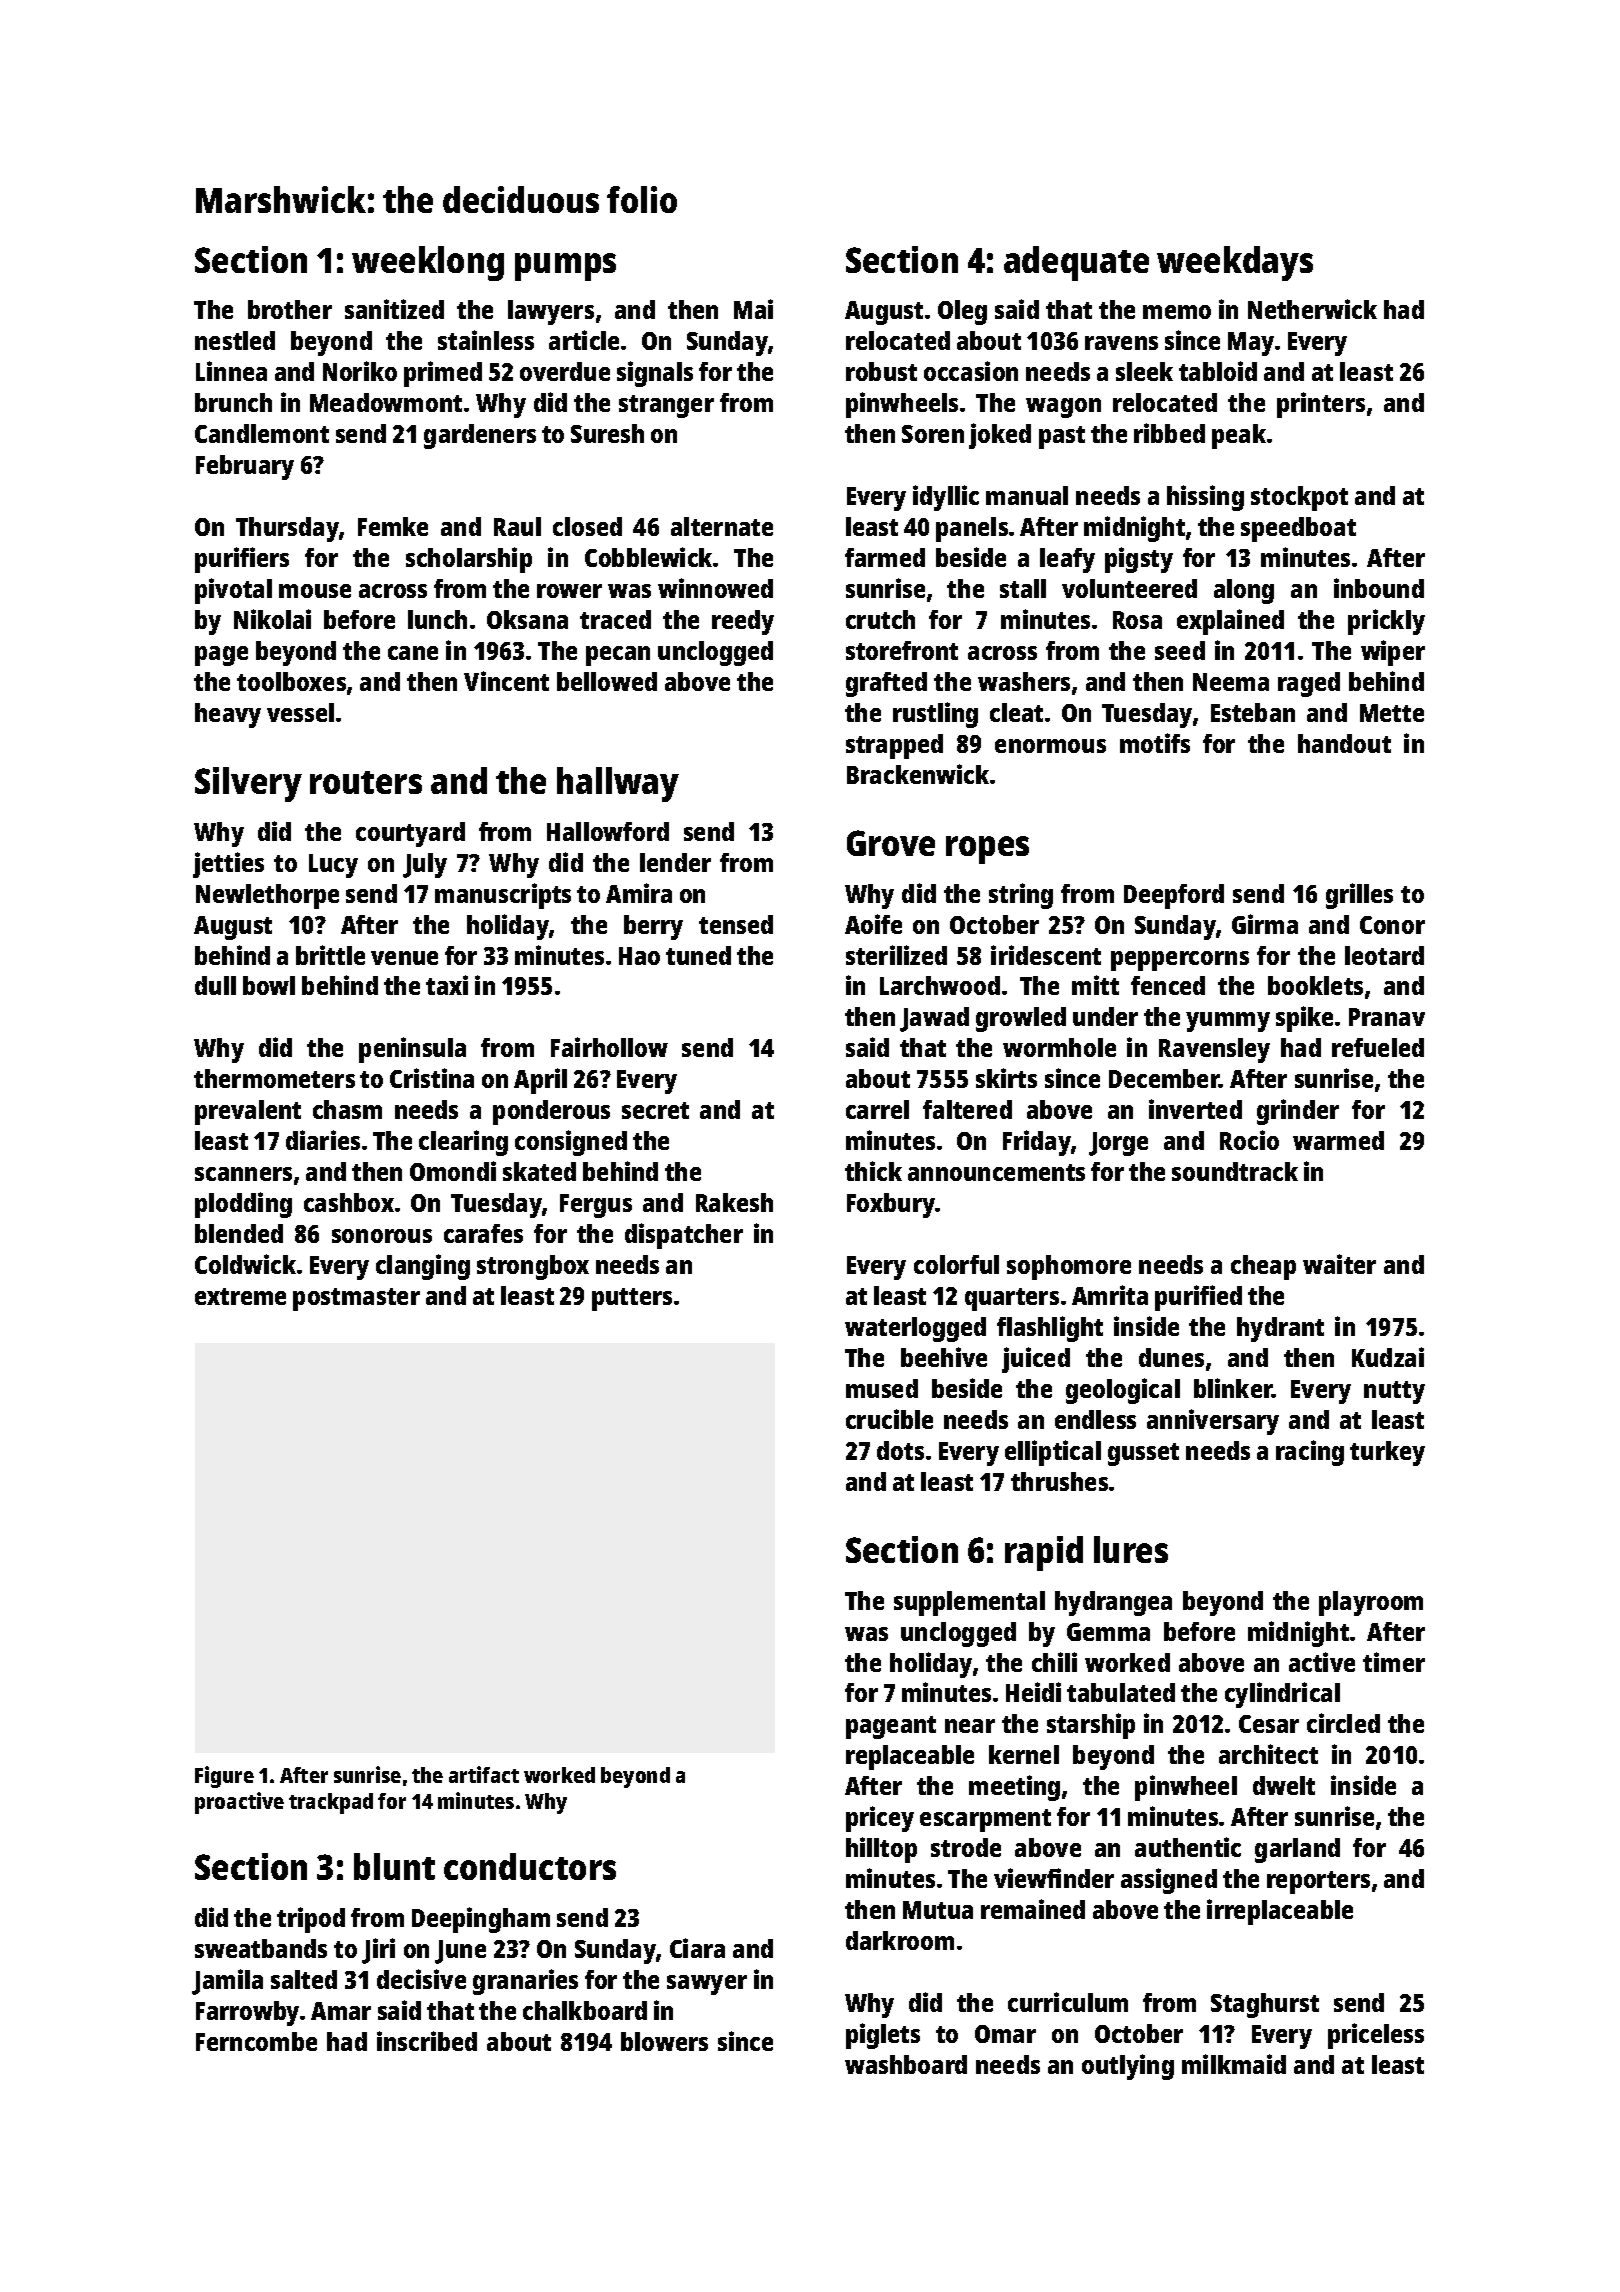 This screenshot has height=2292, width=1620. Describe the element at coordinates (1137, 620) in the screenshot. I see `Rosa` at that location.
